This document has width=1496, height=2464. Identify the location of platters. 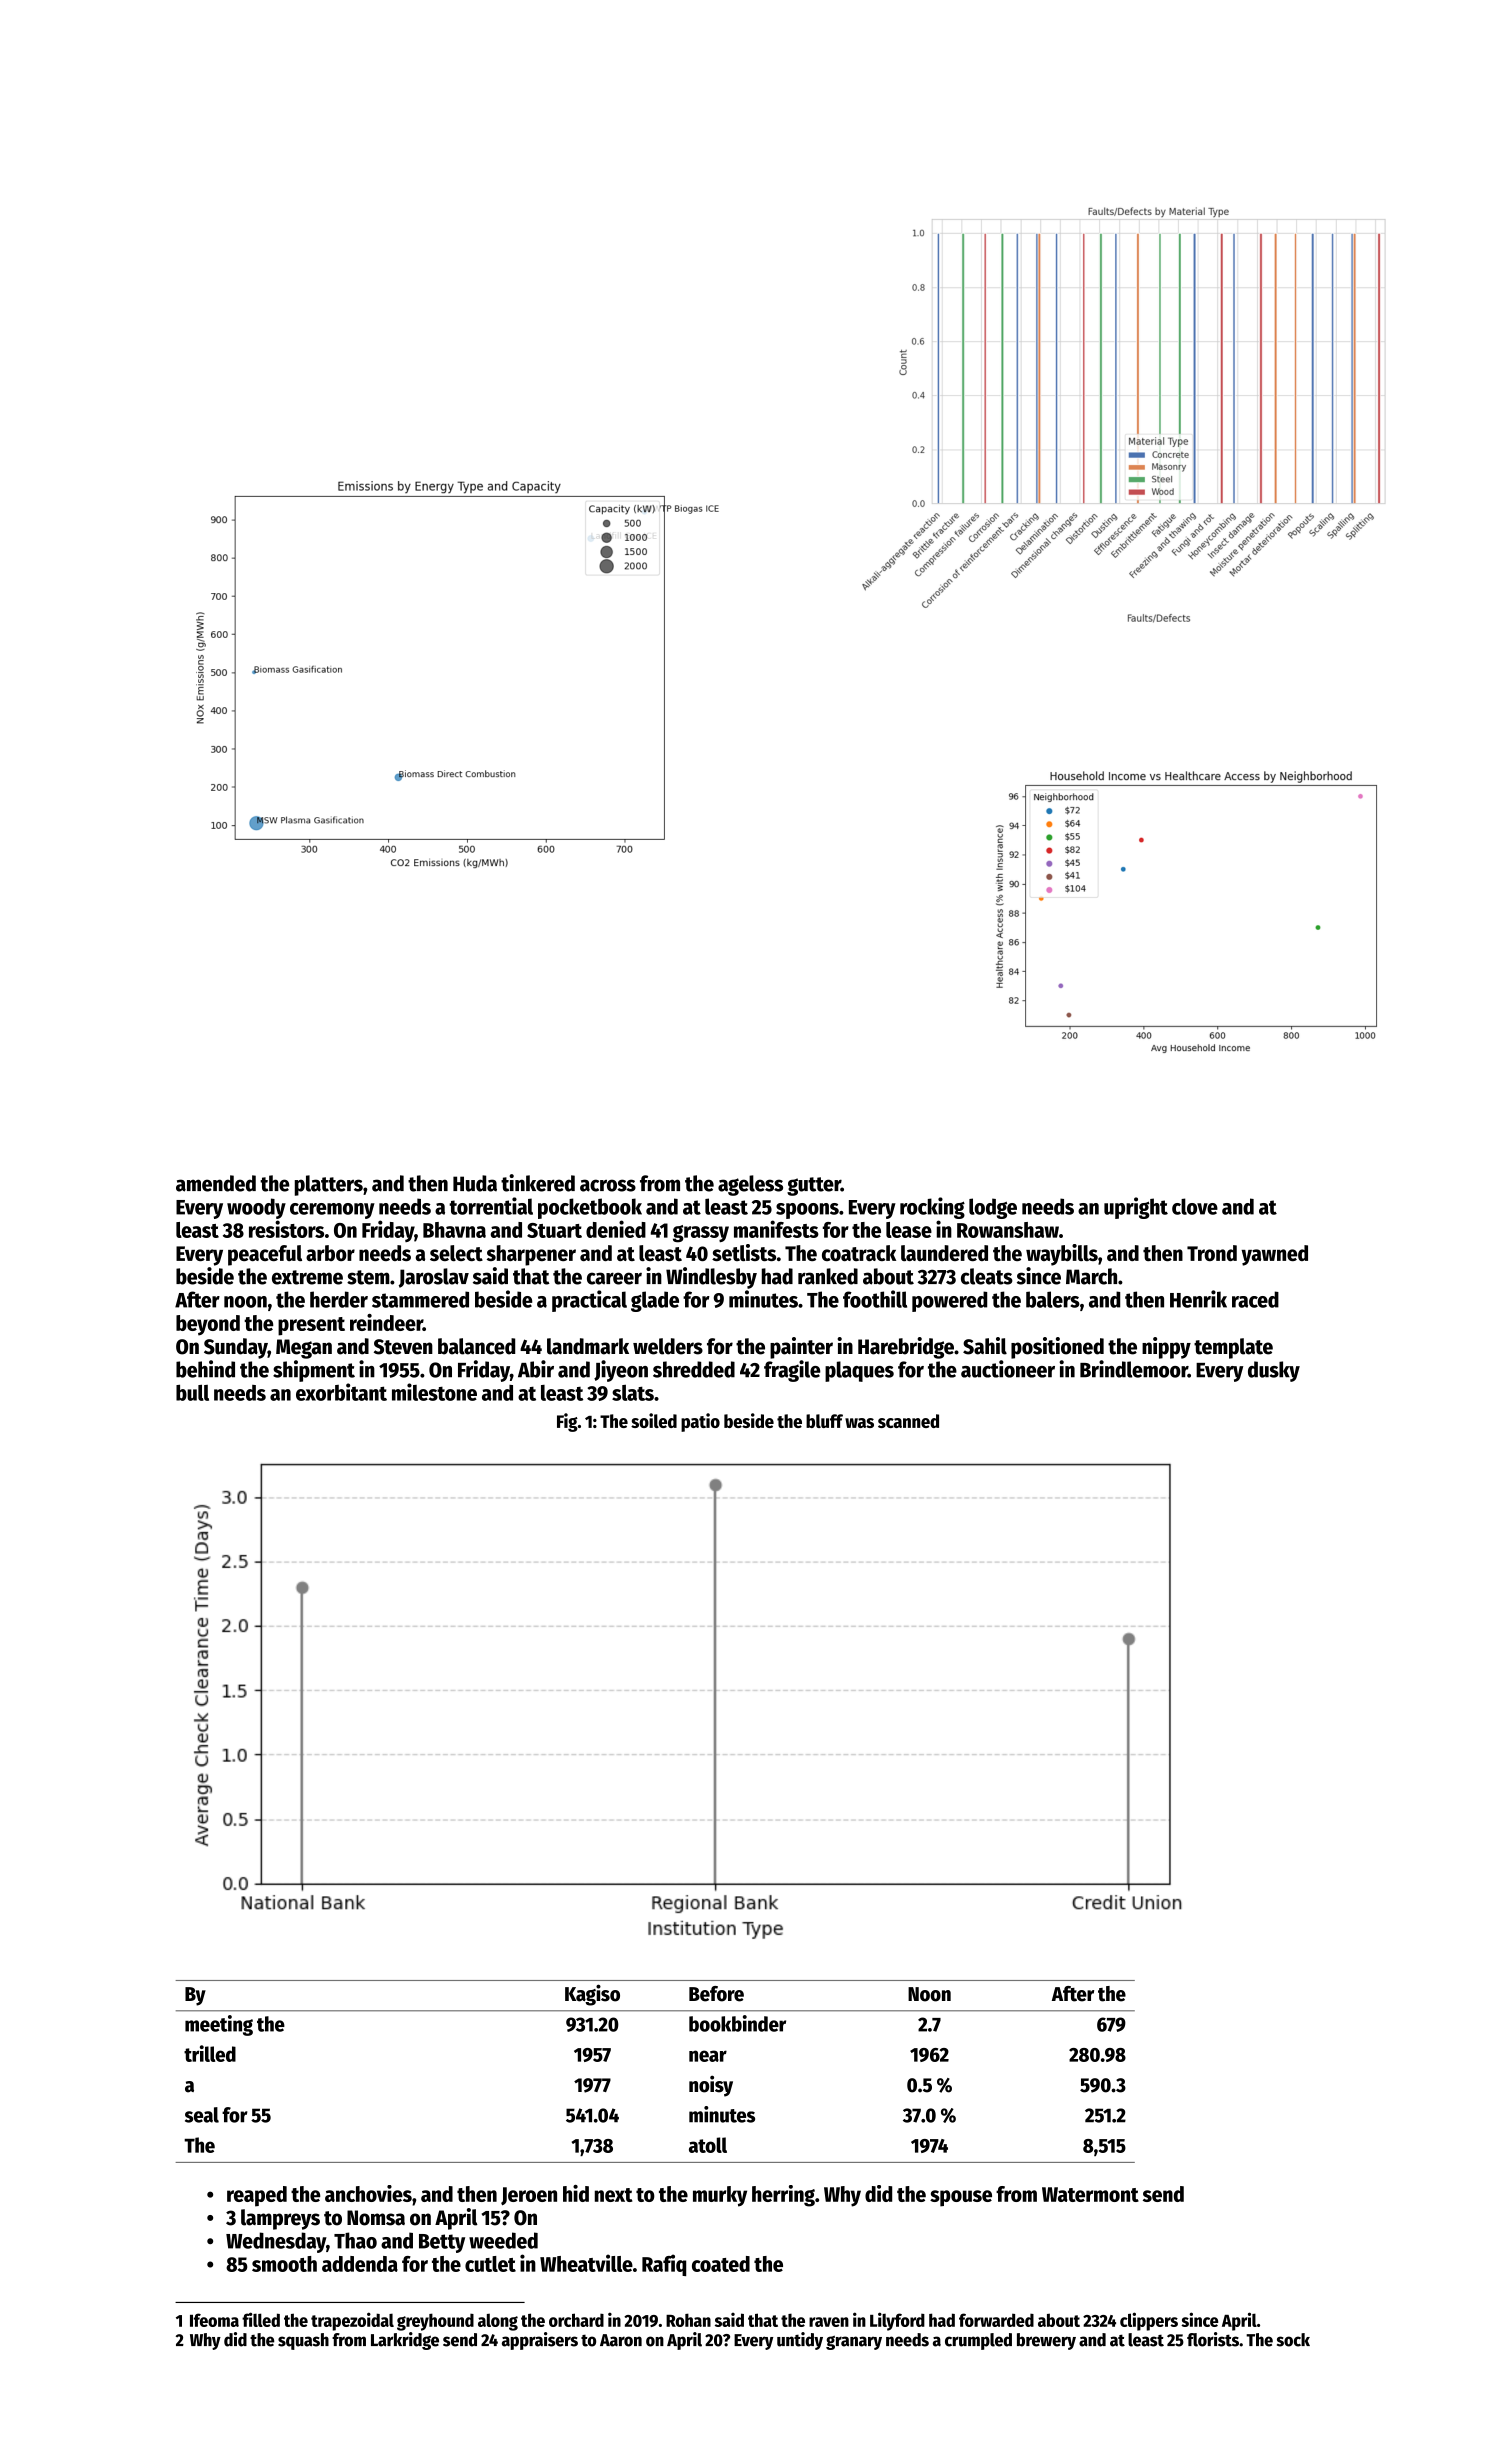
(329, 1185).
